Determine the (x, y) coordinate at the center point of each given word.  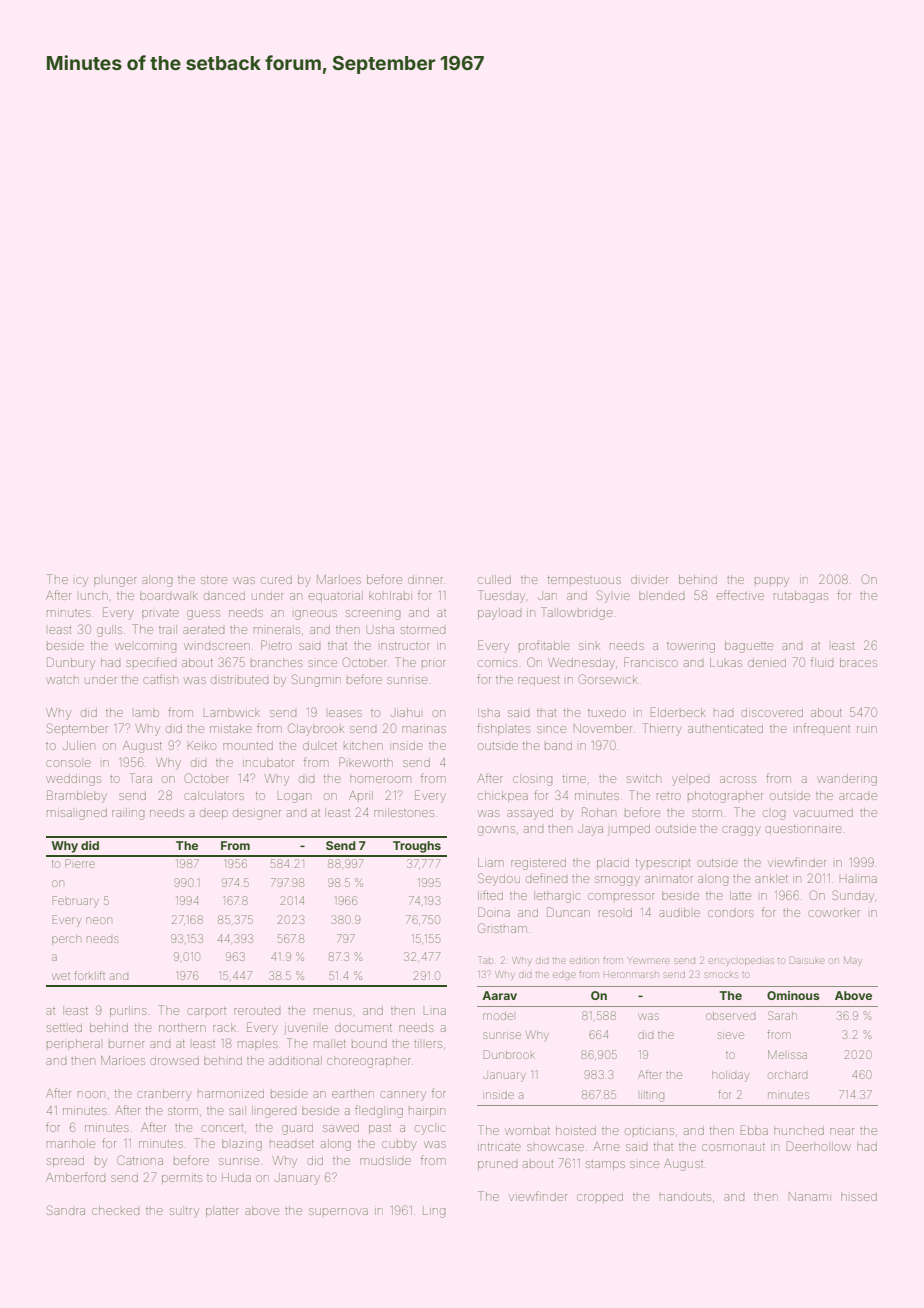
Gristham (502, 928)
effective (740, 595)
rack (224, 1027)
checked (115, 1210)
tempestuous (584, 580)
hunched (799, 1130)
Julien (79, 745)
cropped (600, 1198)
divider (649, 579)
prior (434, 663)
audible (679, 912)
